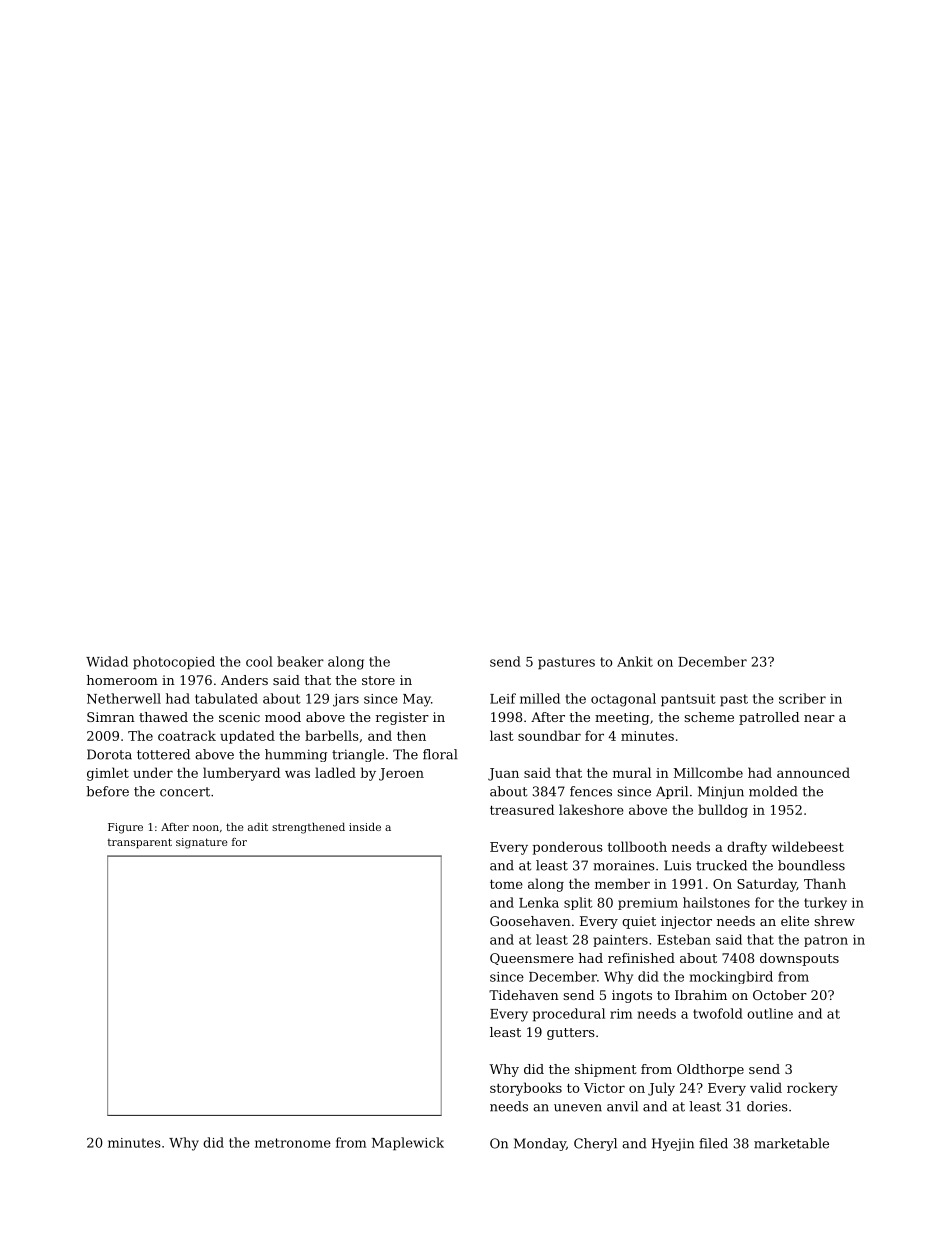 This page has height=1233, width=952. What do you see at coordinates (247, 737) in the page?
I see `updated` at bounding box center [247, 737].
